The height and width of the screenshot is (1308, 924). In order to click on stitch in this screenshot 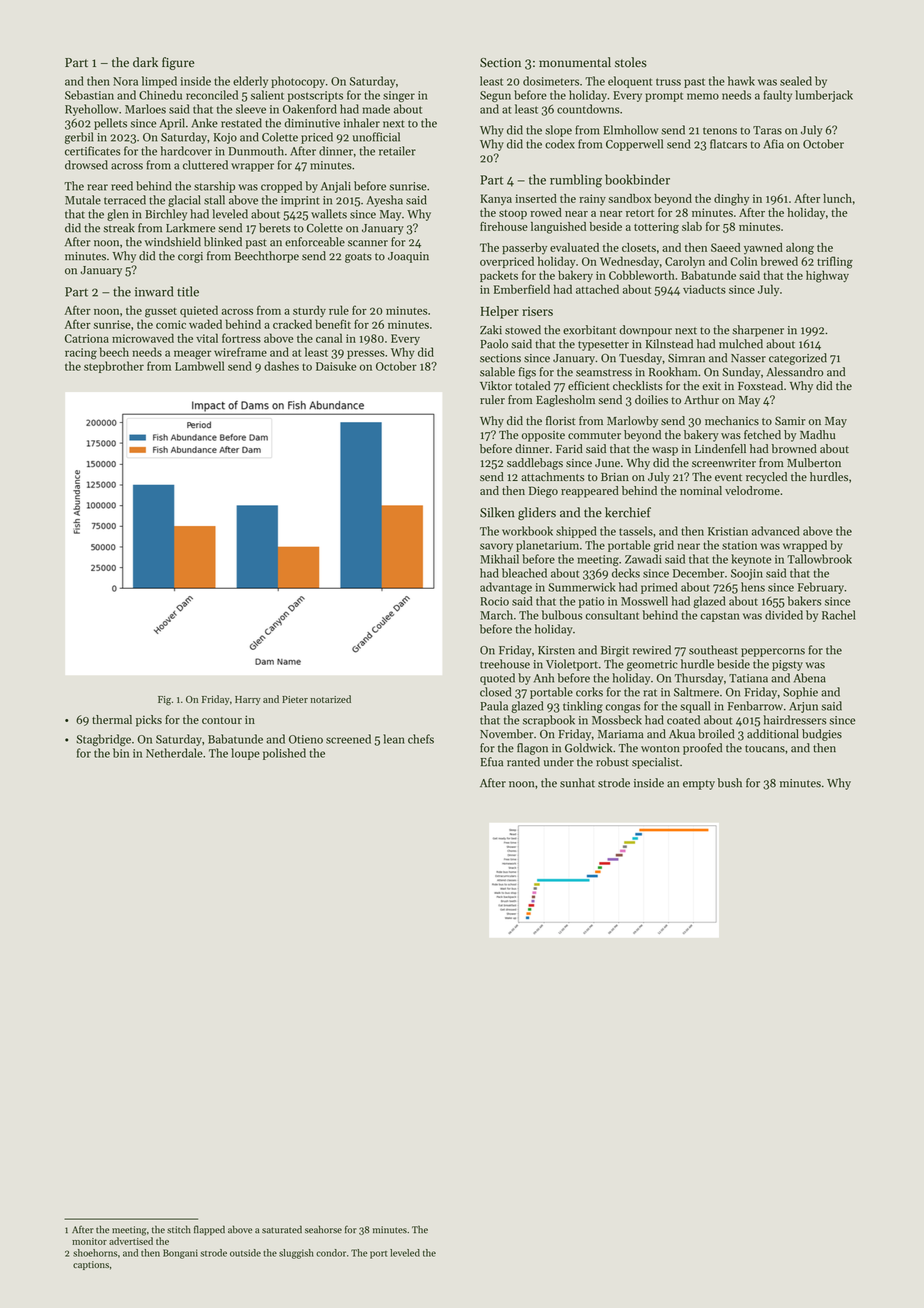, I will do `click(179, 1229)`.
